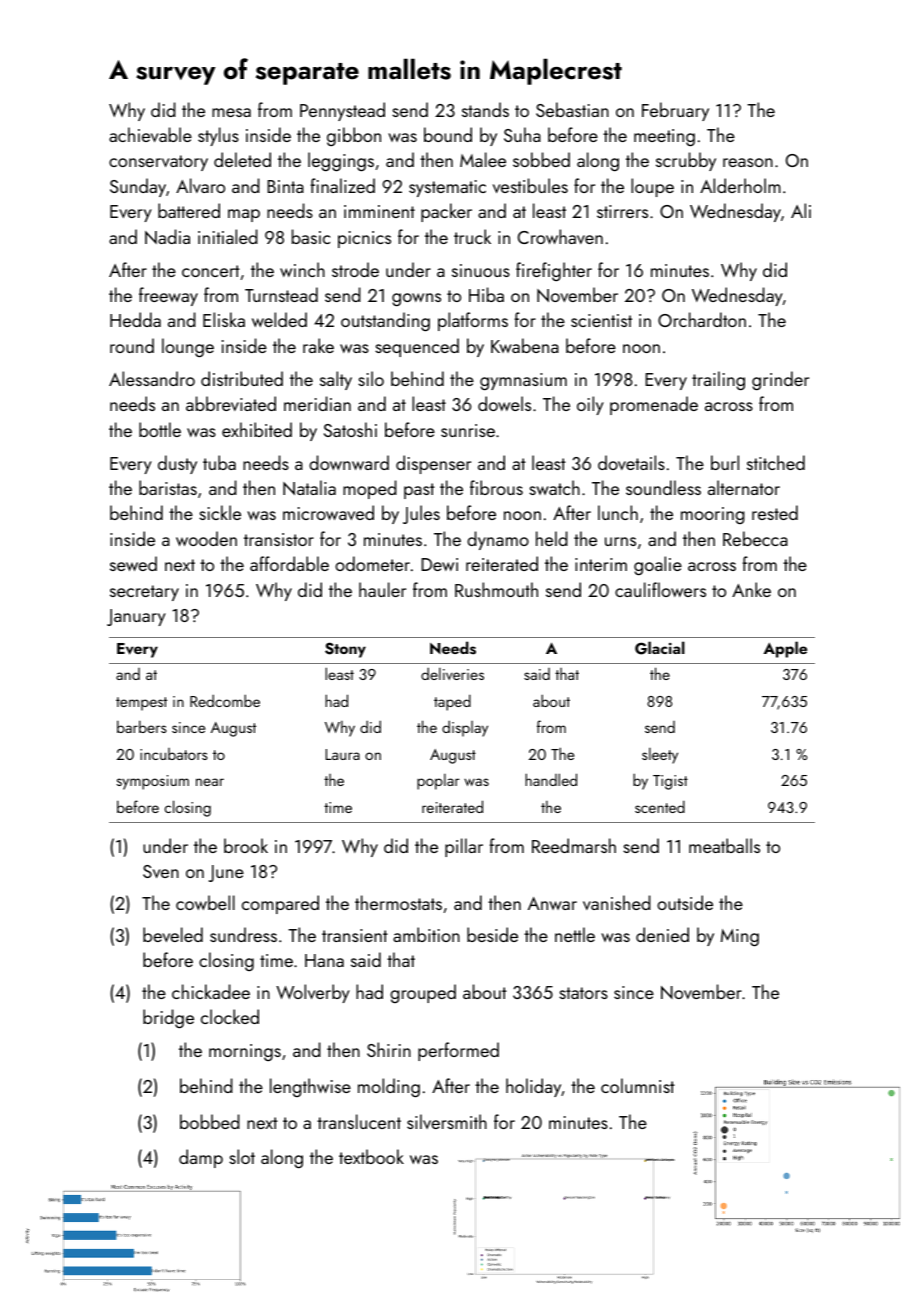 This screenshot has width=924, height=1314. Describe the element at coordinates (201, 1158) in the screenshot. I see `damp` at that location.
